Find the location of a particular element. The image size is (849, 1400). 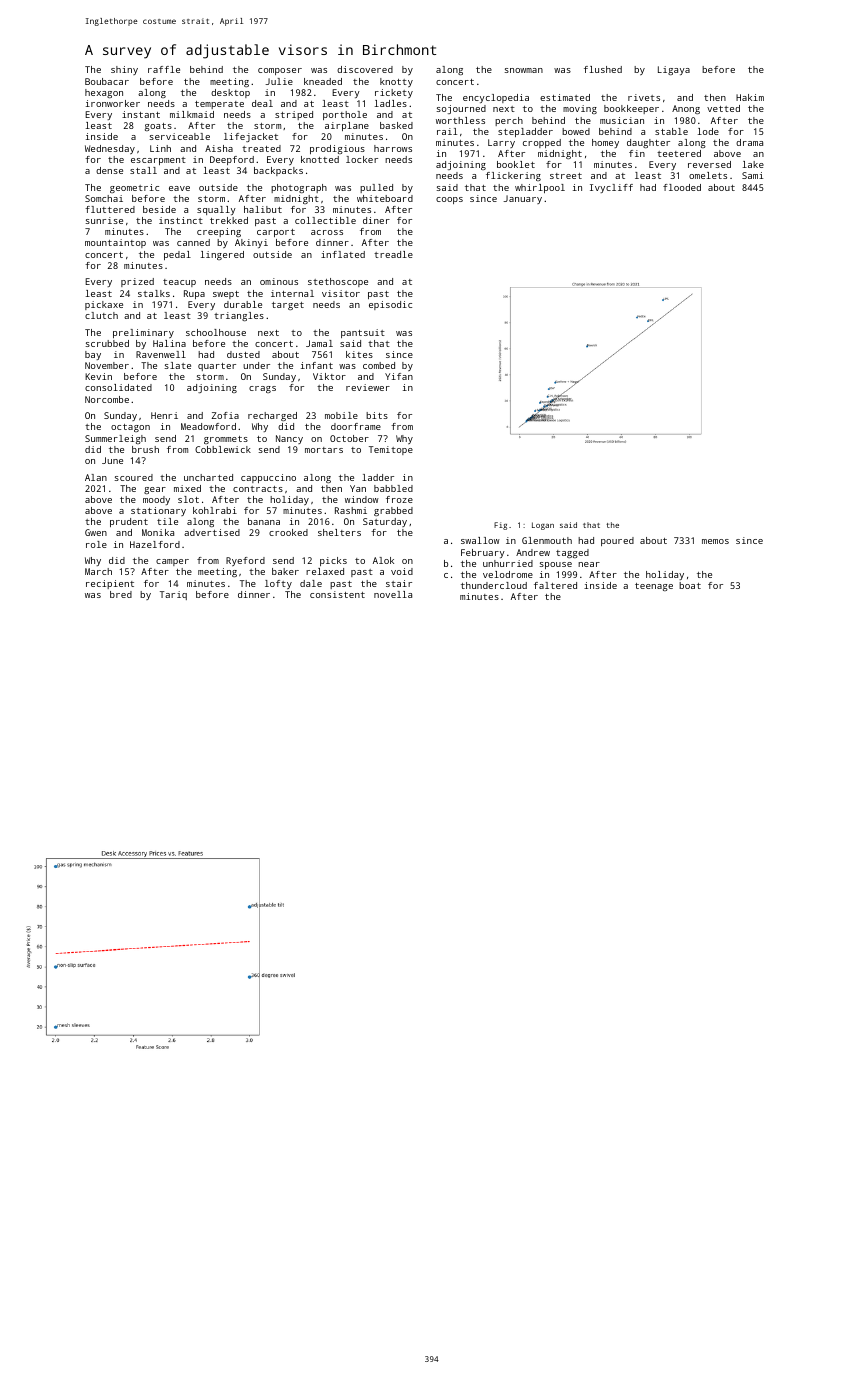

Ravenwell is located at coordinates (161, 354).
